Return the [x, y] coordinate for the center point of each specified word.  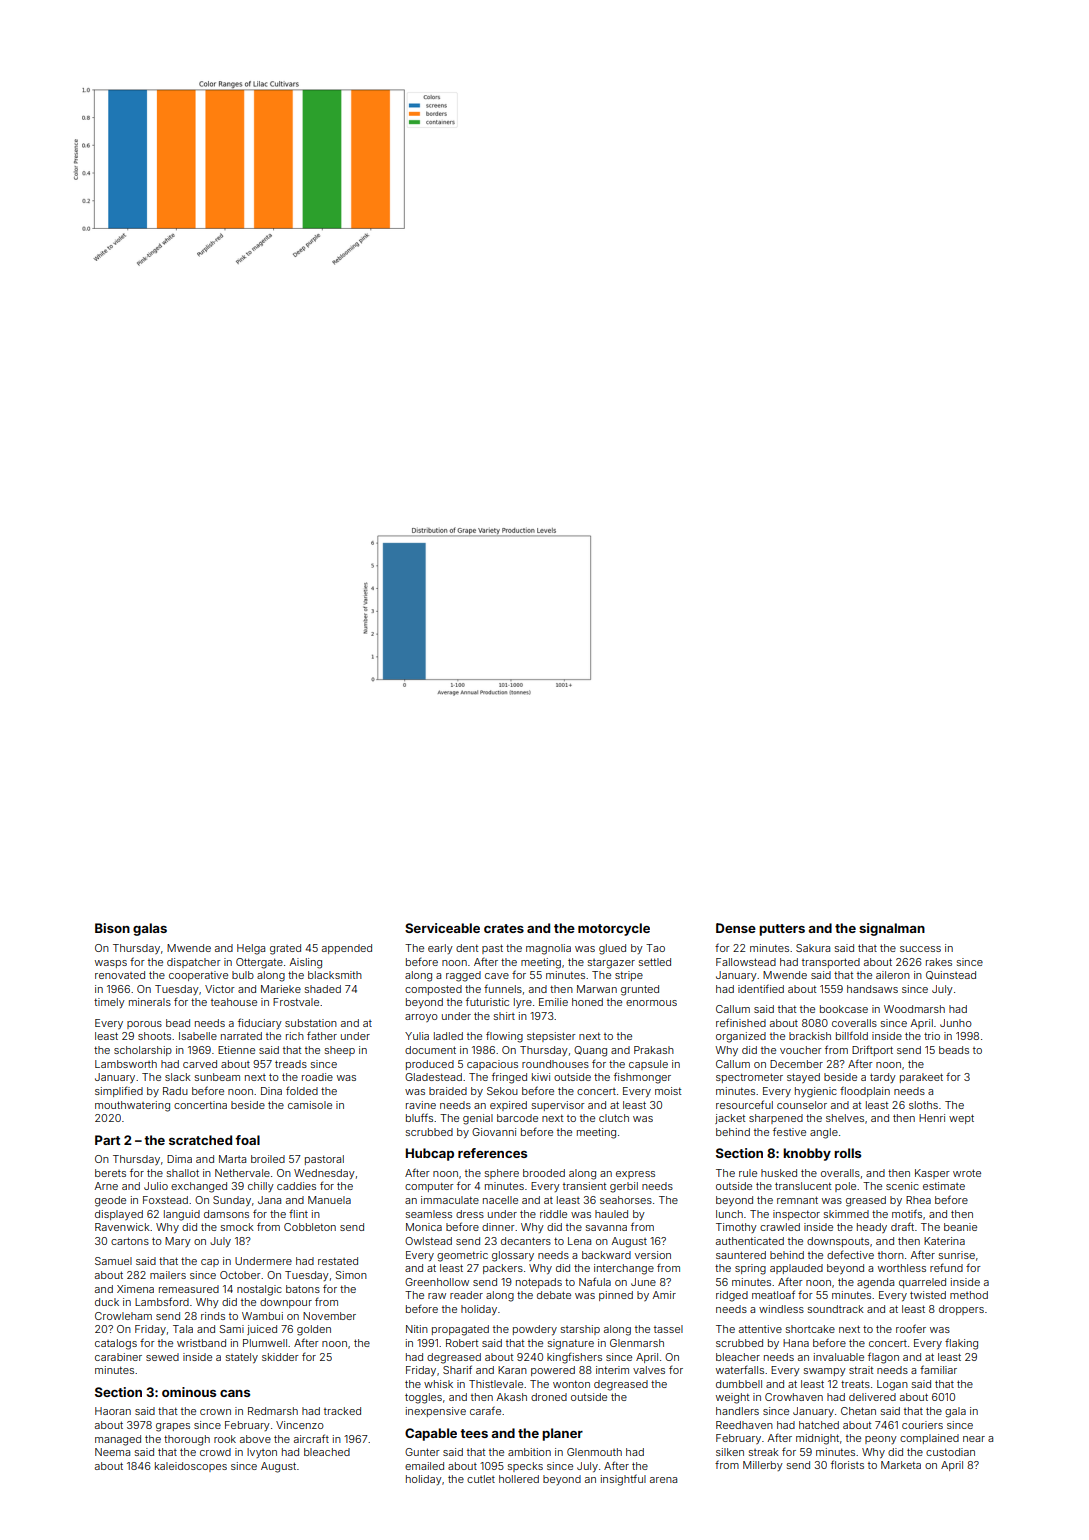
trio [932, 1036]
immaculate [450, 1200]
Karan [512, 1370]
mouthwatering [132, 1106]
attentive [760, 1329]
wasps [111, 964]
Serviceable [442, 928]
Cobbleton [310, 1227]
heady [872, 1228]
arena [663, 1480]
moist [668, 1091]
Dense [736, 928]
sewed [162, 1357]
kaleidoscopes [191, 1467]
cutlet [481, 1479]
